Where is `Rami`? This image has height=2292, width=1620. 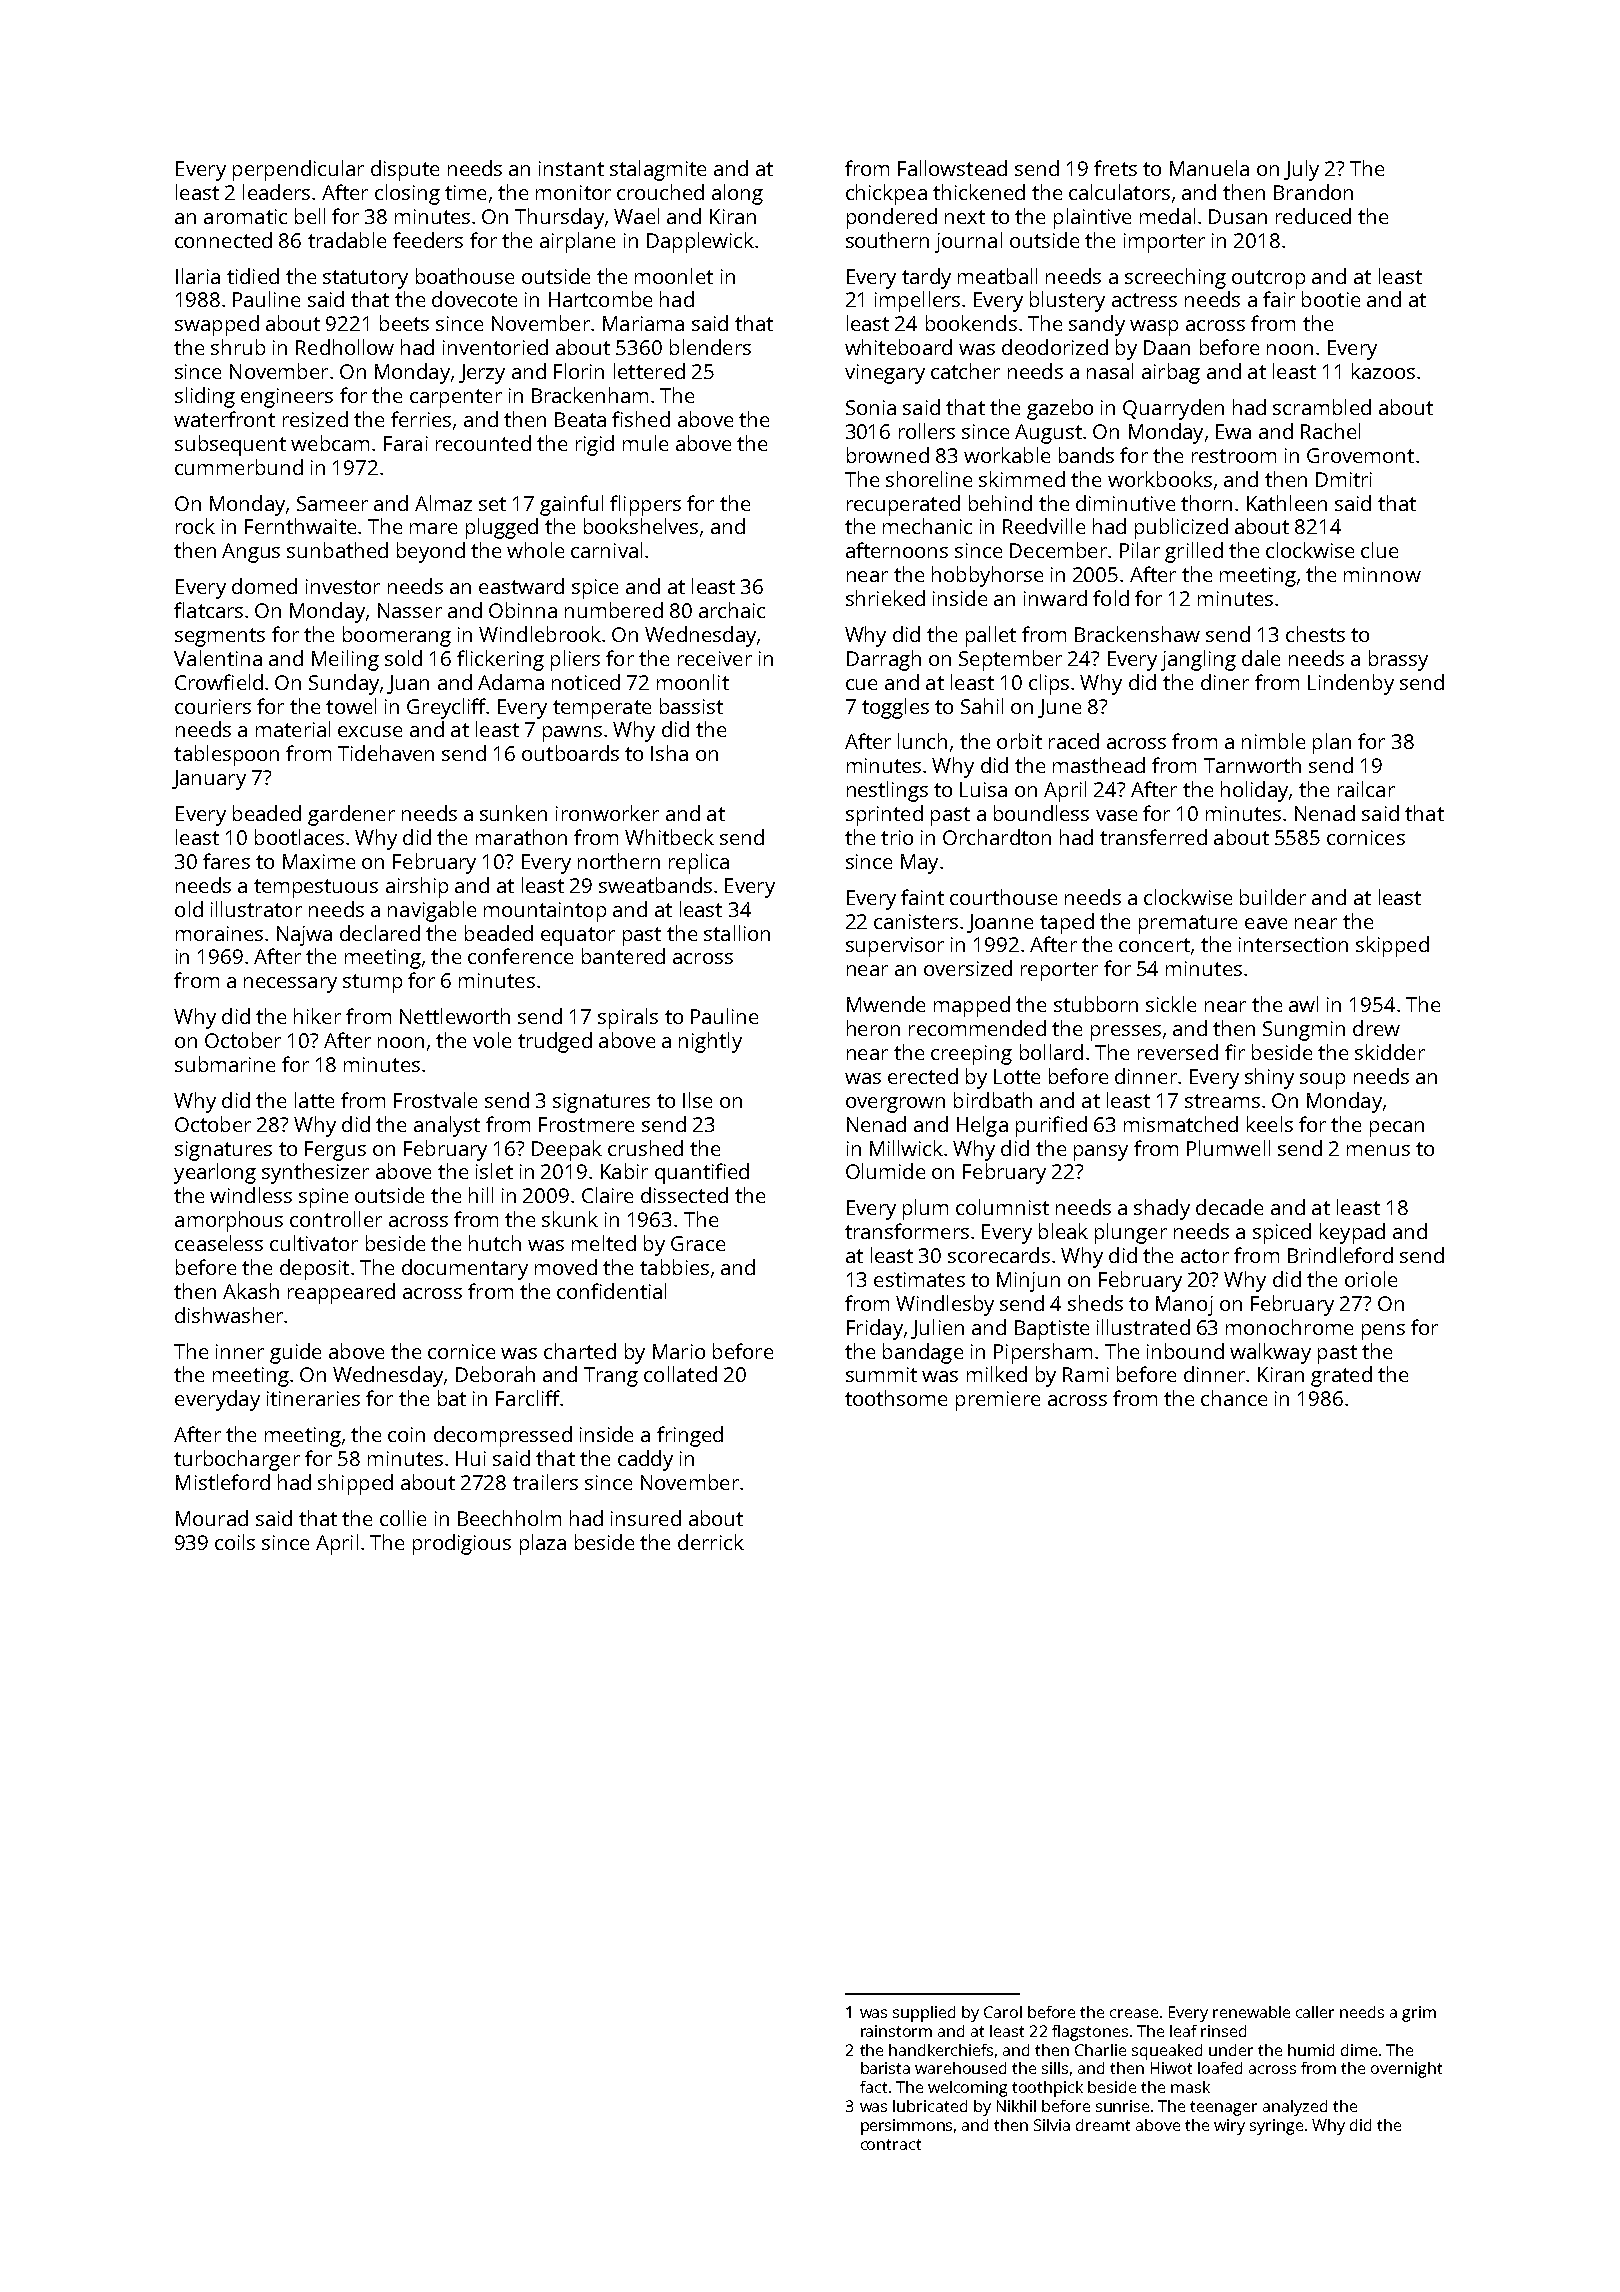
Rami is located at coordinates (1086, 1374).
